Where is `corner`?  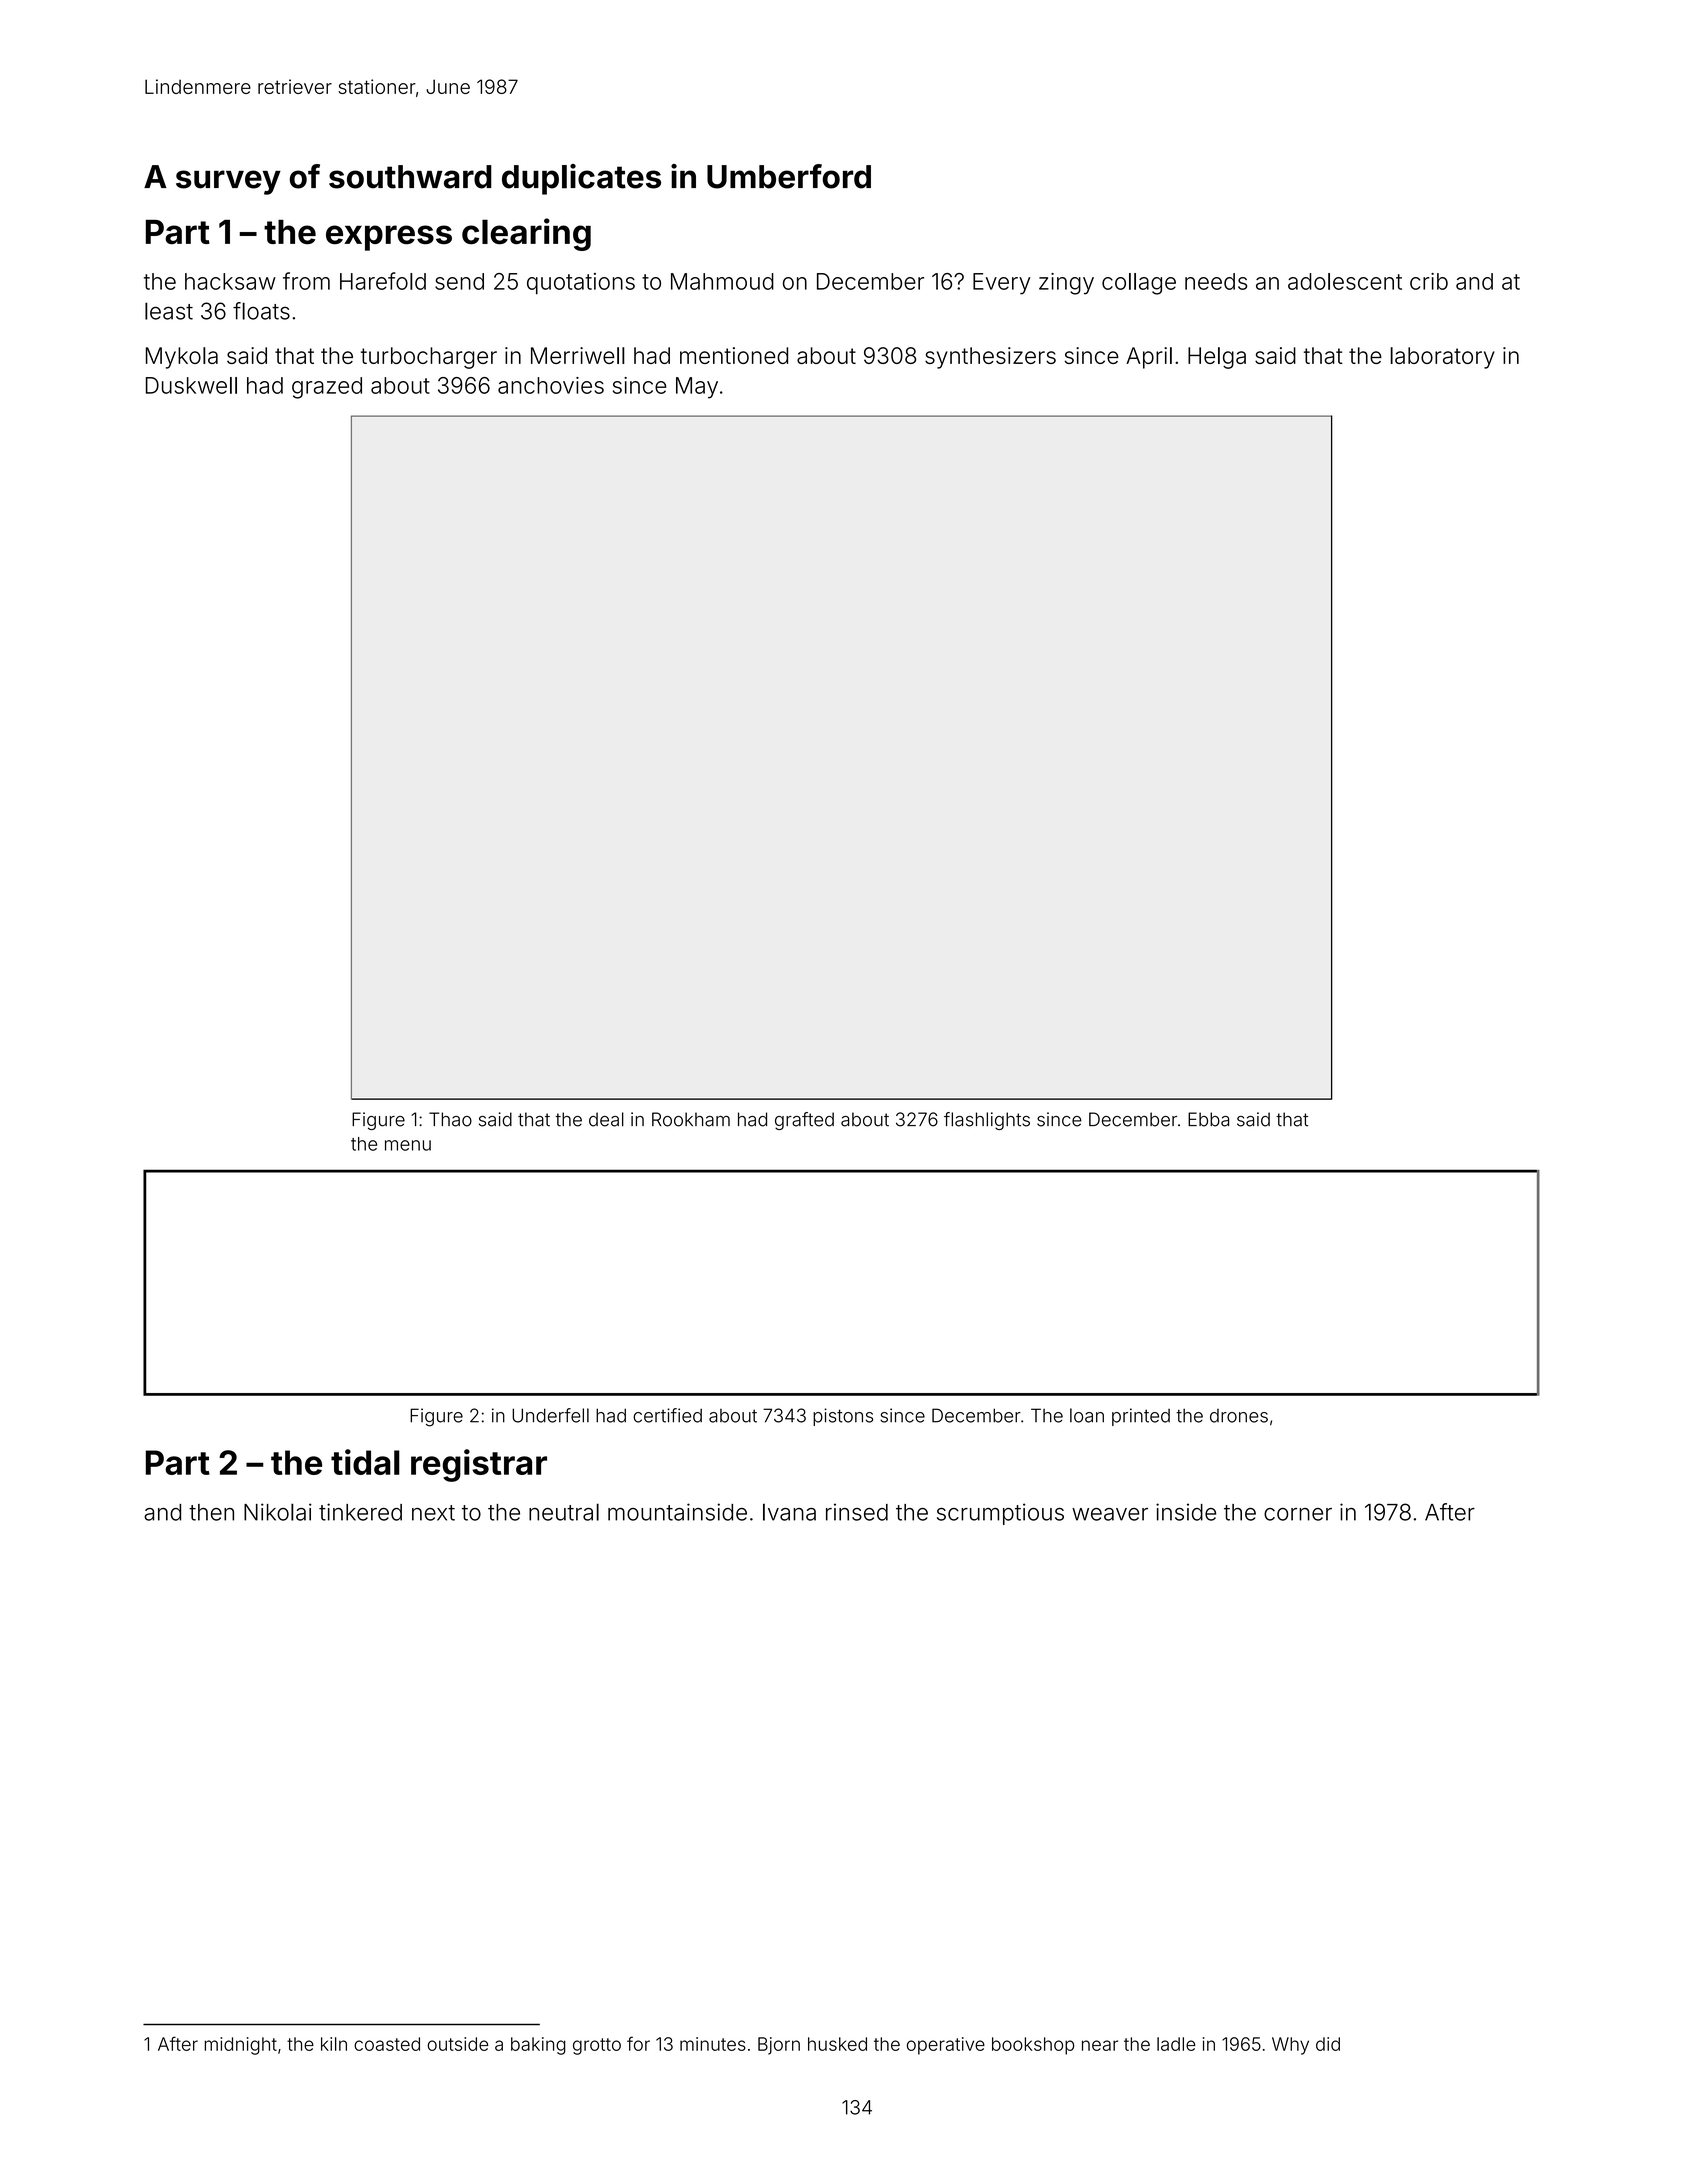 corner is located at coordinates (1298, 1514).
